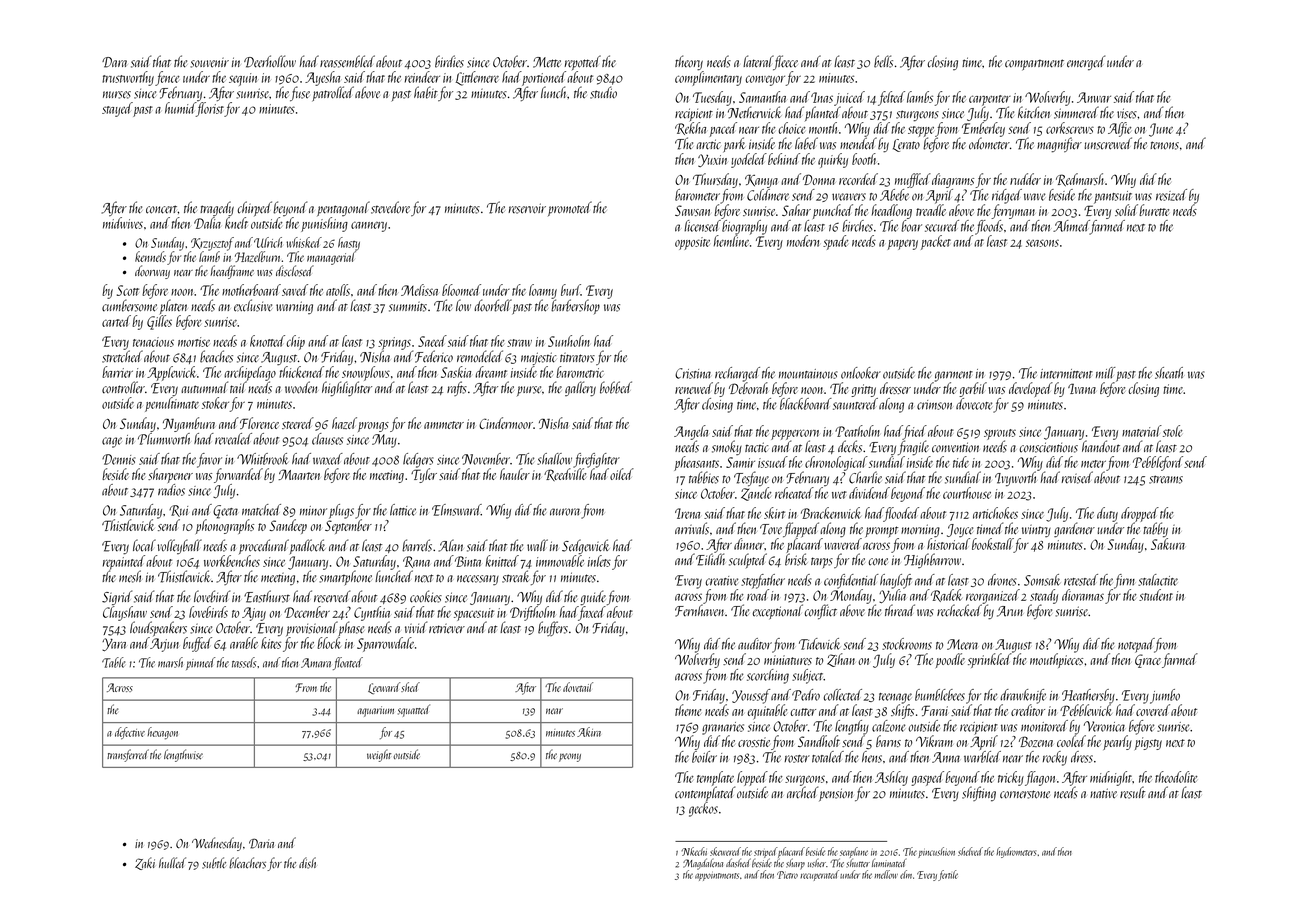  I want to click on drones, so click(1002, 580).
